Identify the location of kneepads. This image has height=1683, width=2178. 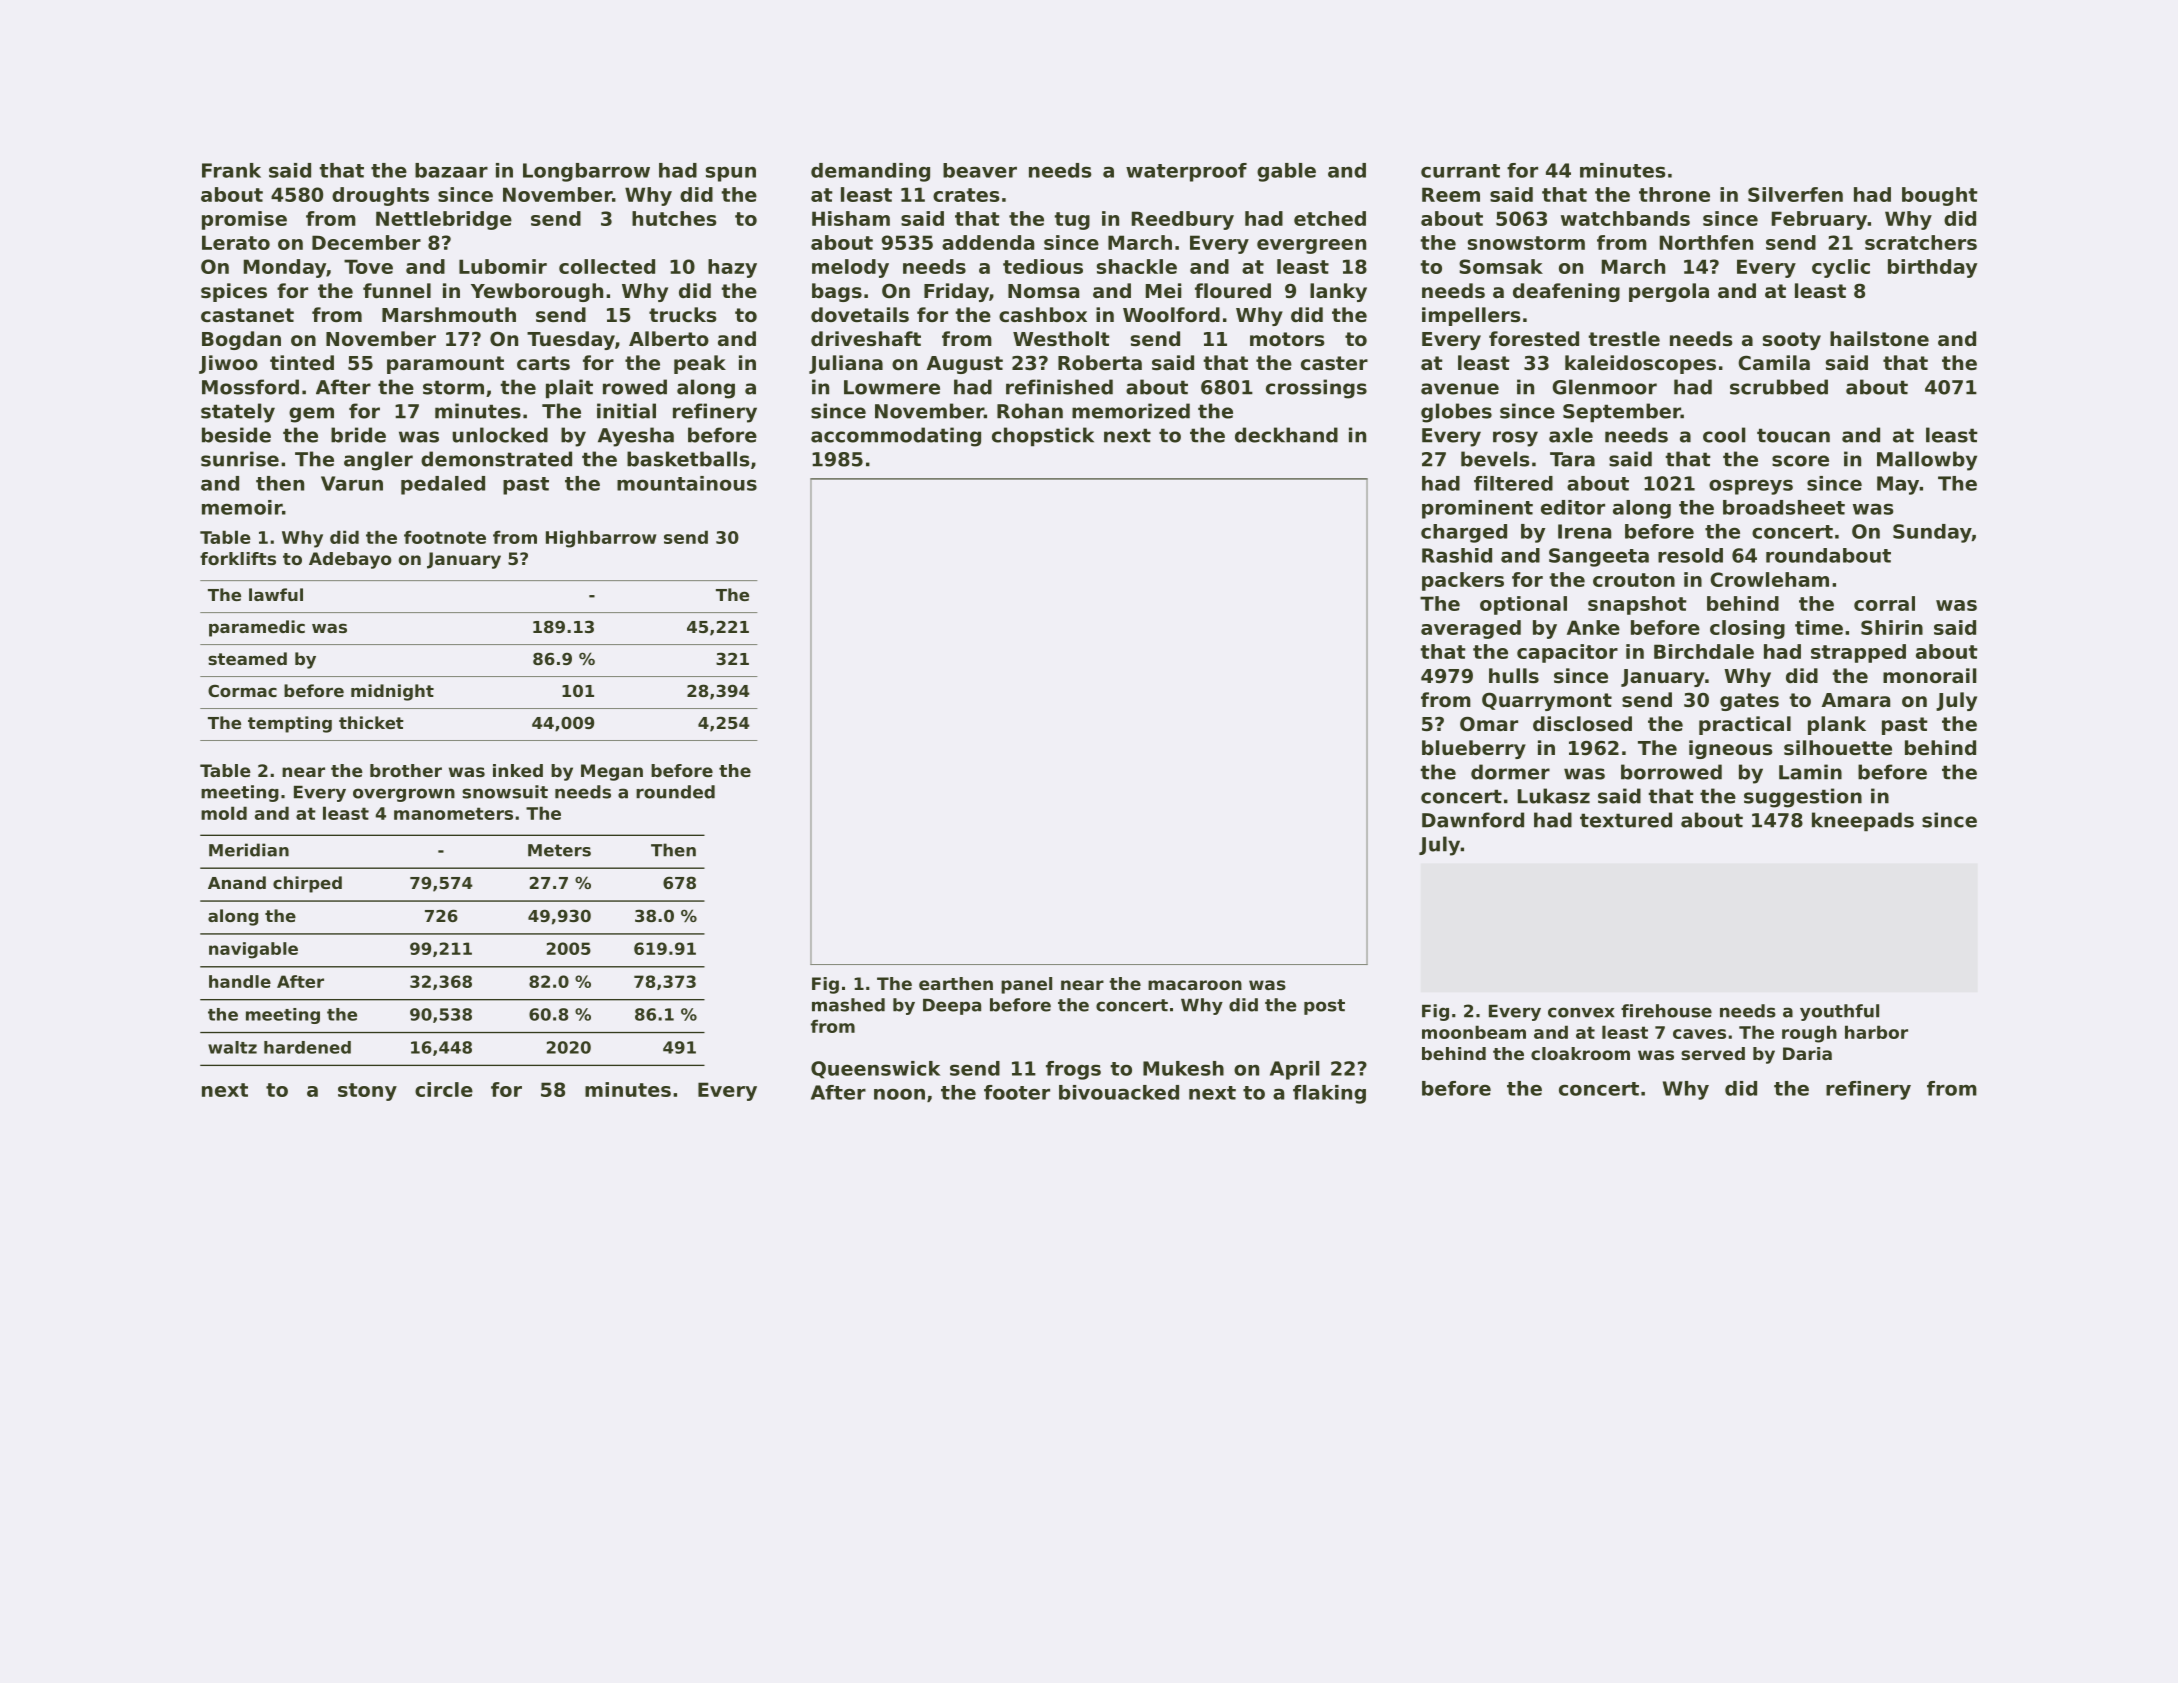
(1863, 821).
